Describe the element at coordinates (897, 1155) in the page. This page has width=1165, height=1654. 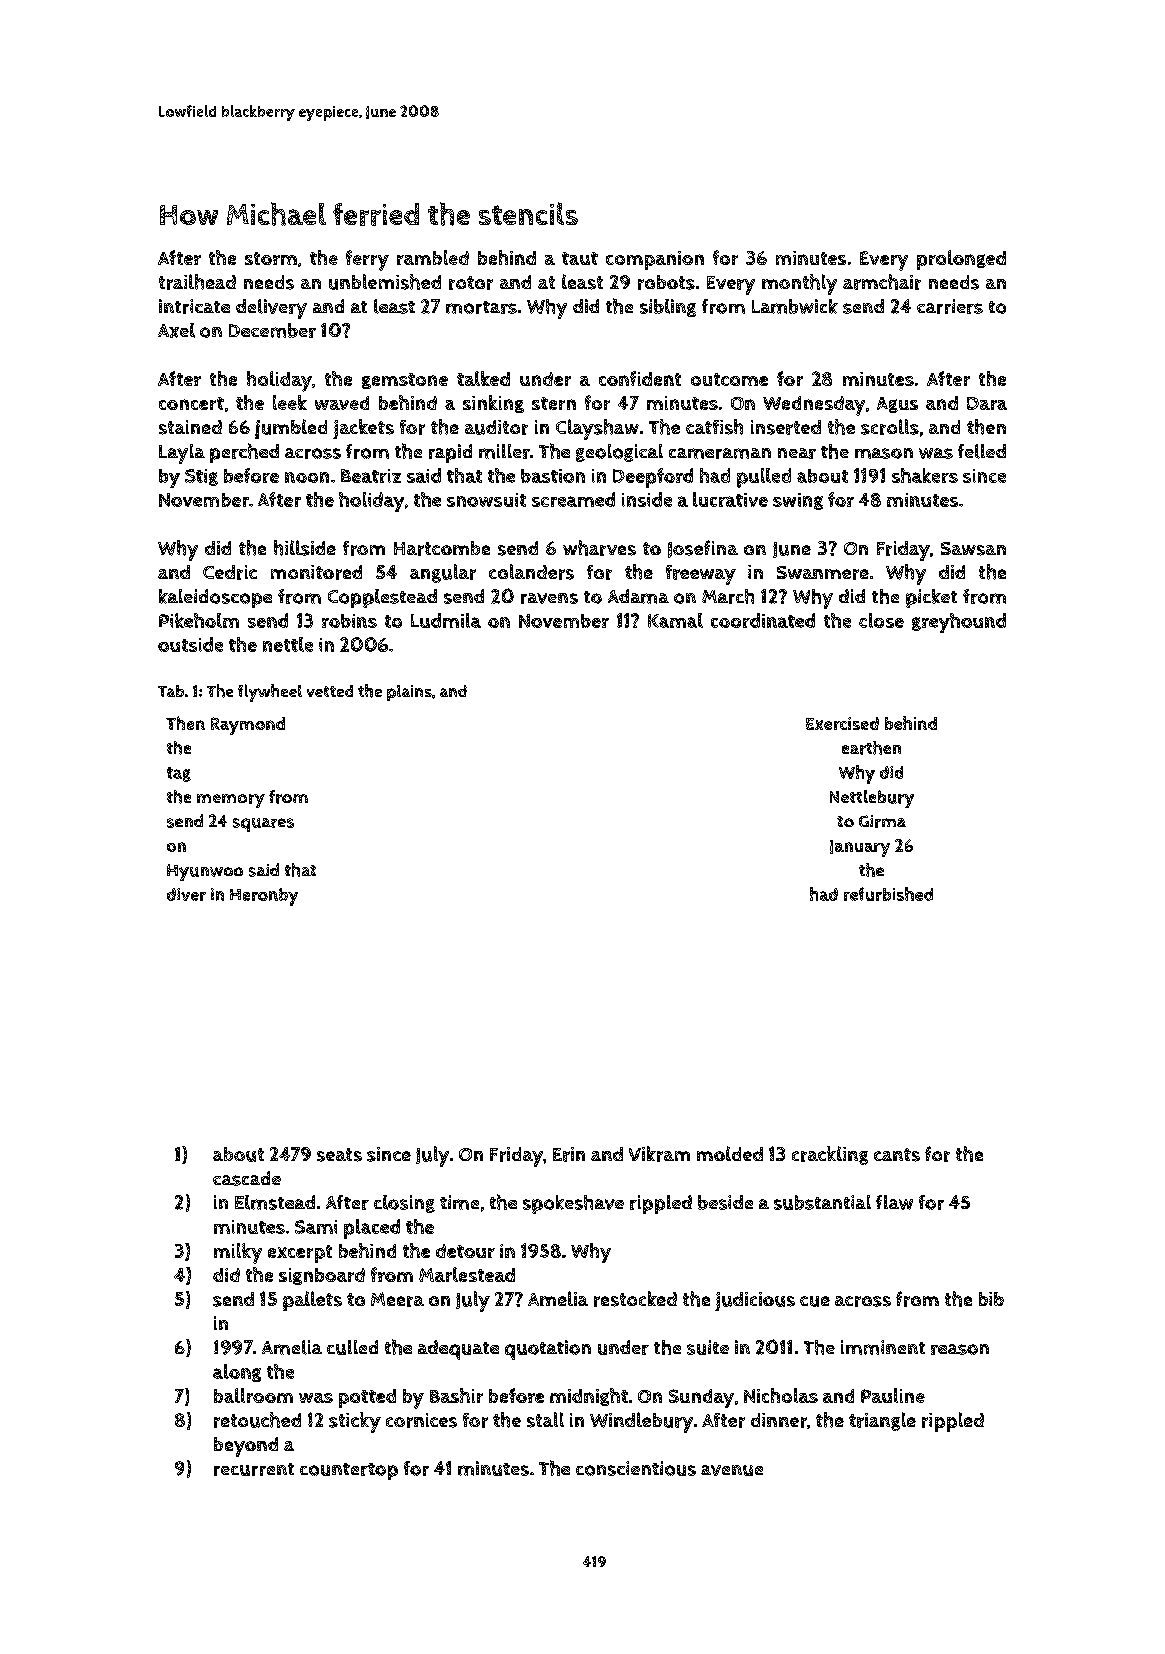
I see `cants` at that location.
